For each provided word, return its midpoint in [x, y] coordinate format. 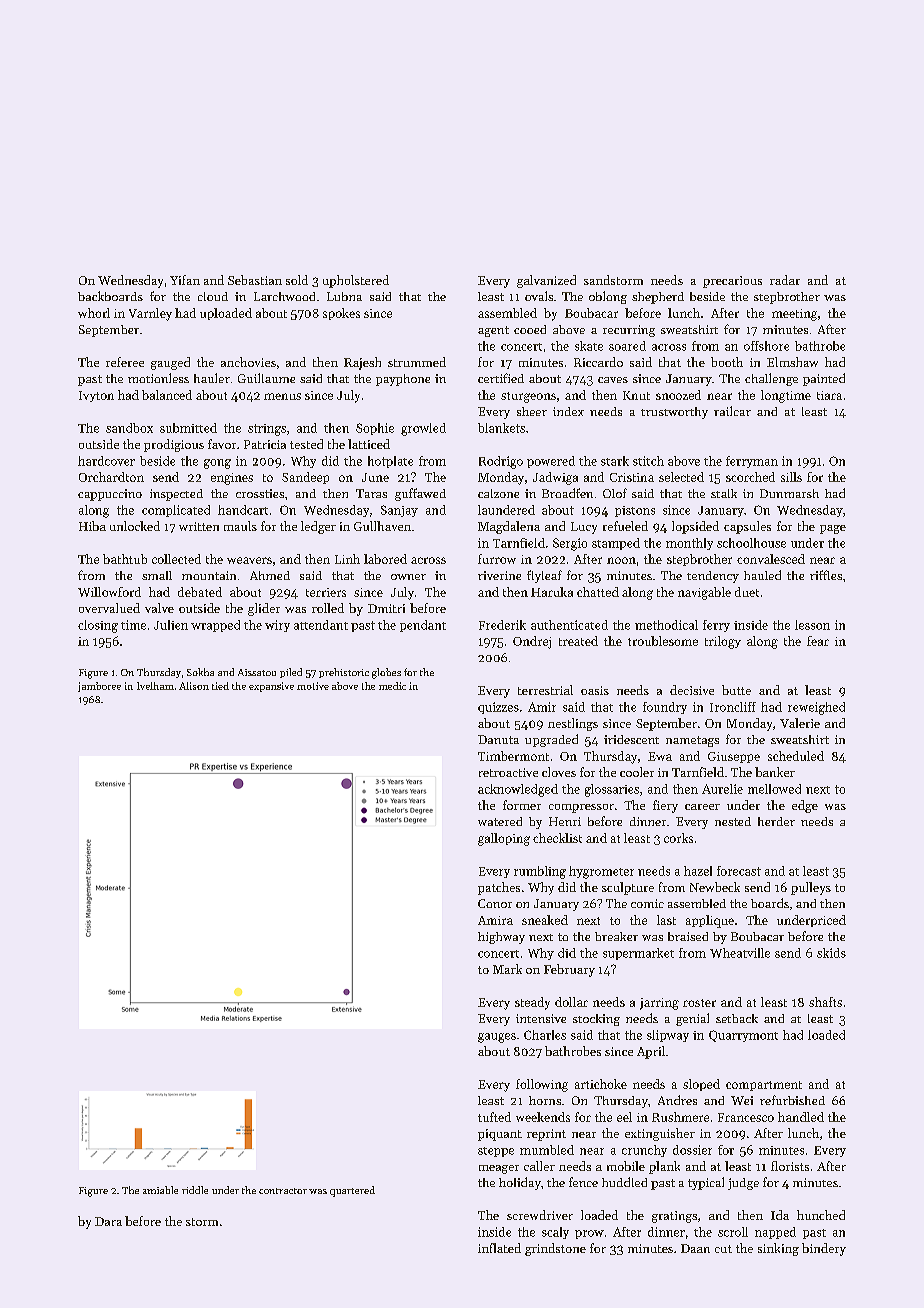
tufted [494, 1117]
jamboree [99, 687]
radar [785, 280]
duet [747, 592]
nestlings [573, 724]
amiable [160, 1190]
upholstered [356, 281]
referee [125, 362]
